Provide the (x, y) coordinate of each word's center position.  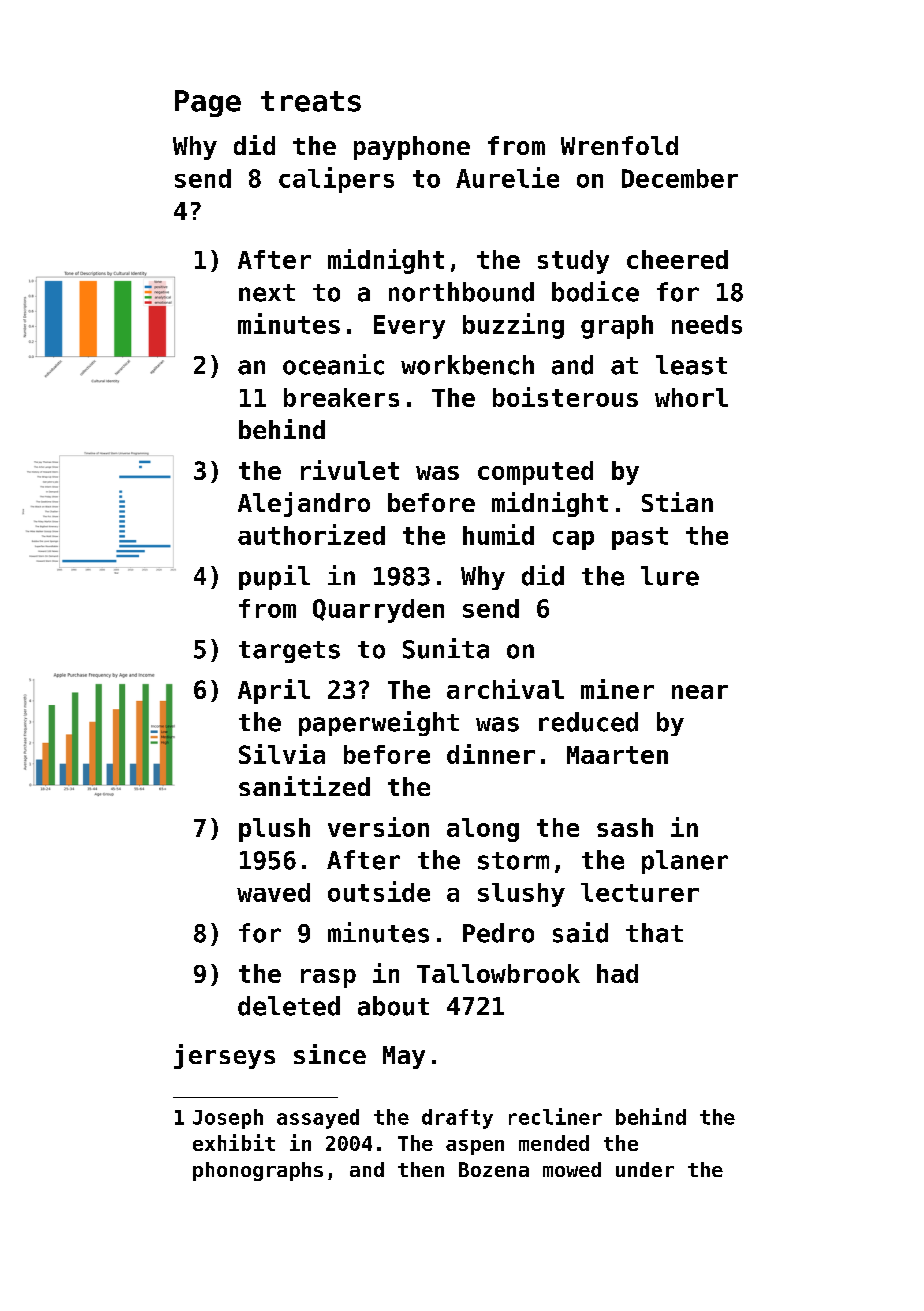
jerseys (224, 1056)
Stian (677, 502)
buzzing (513, 326)
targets (289, 652)
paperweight (379, 723)
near (700, 692)
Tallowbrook (498, 973)
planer (685, 862)
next (267, 293)
